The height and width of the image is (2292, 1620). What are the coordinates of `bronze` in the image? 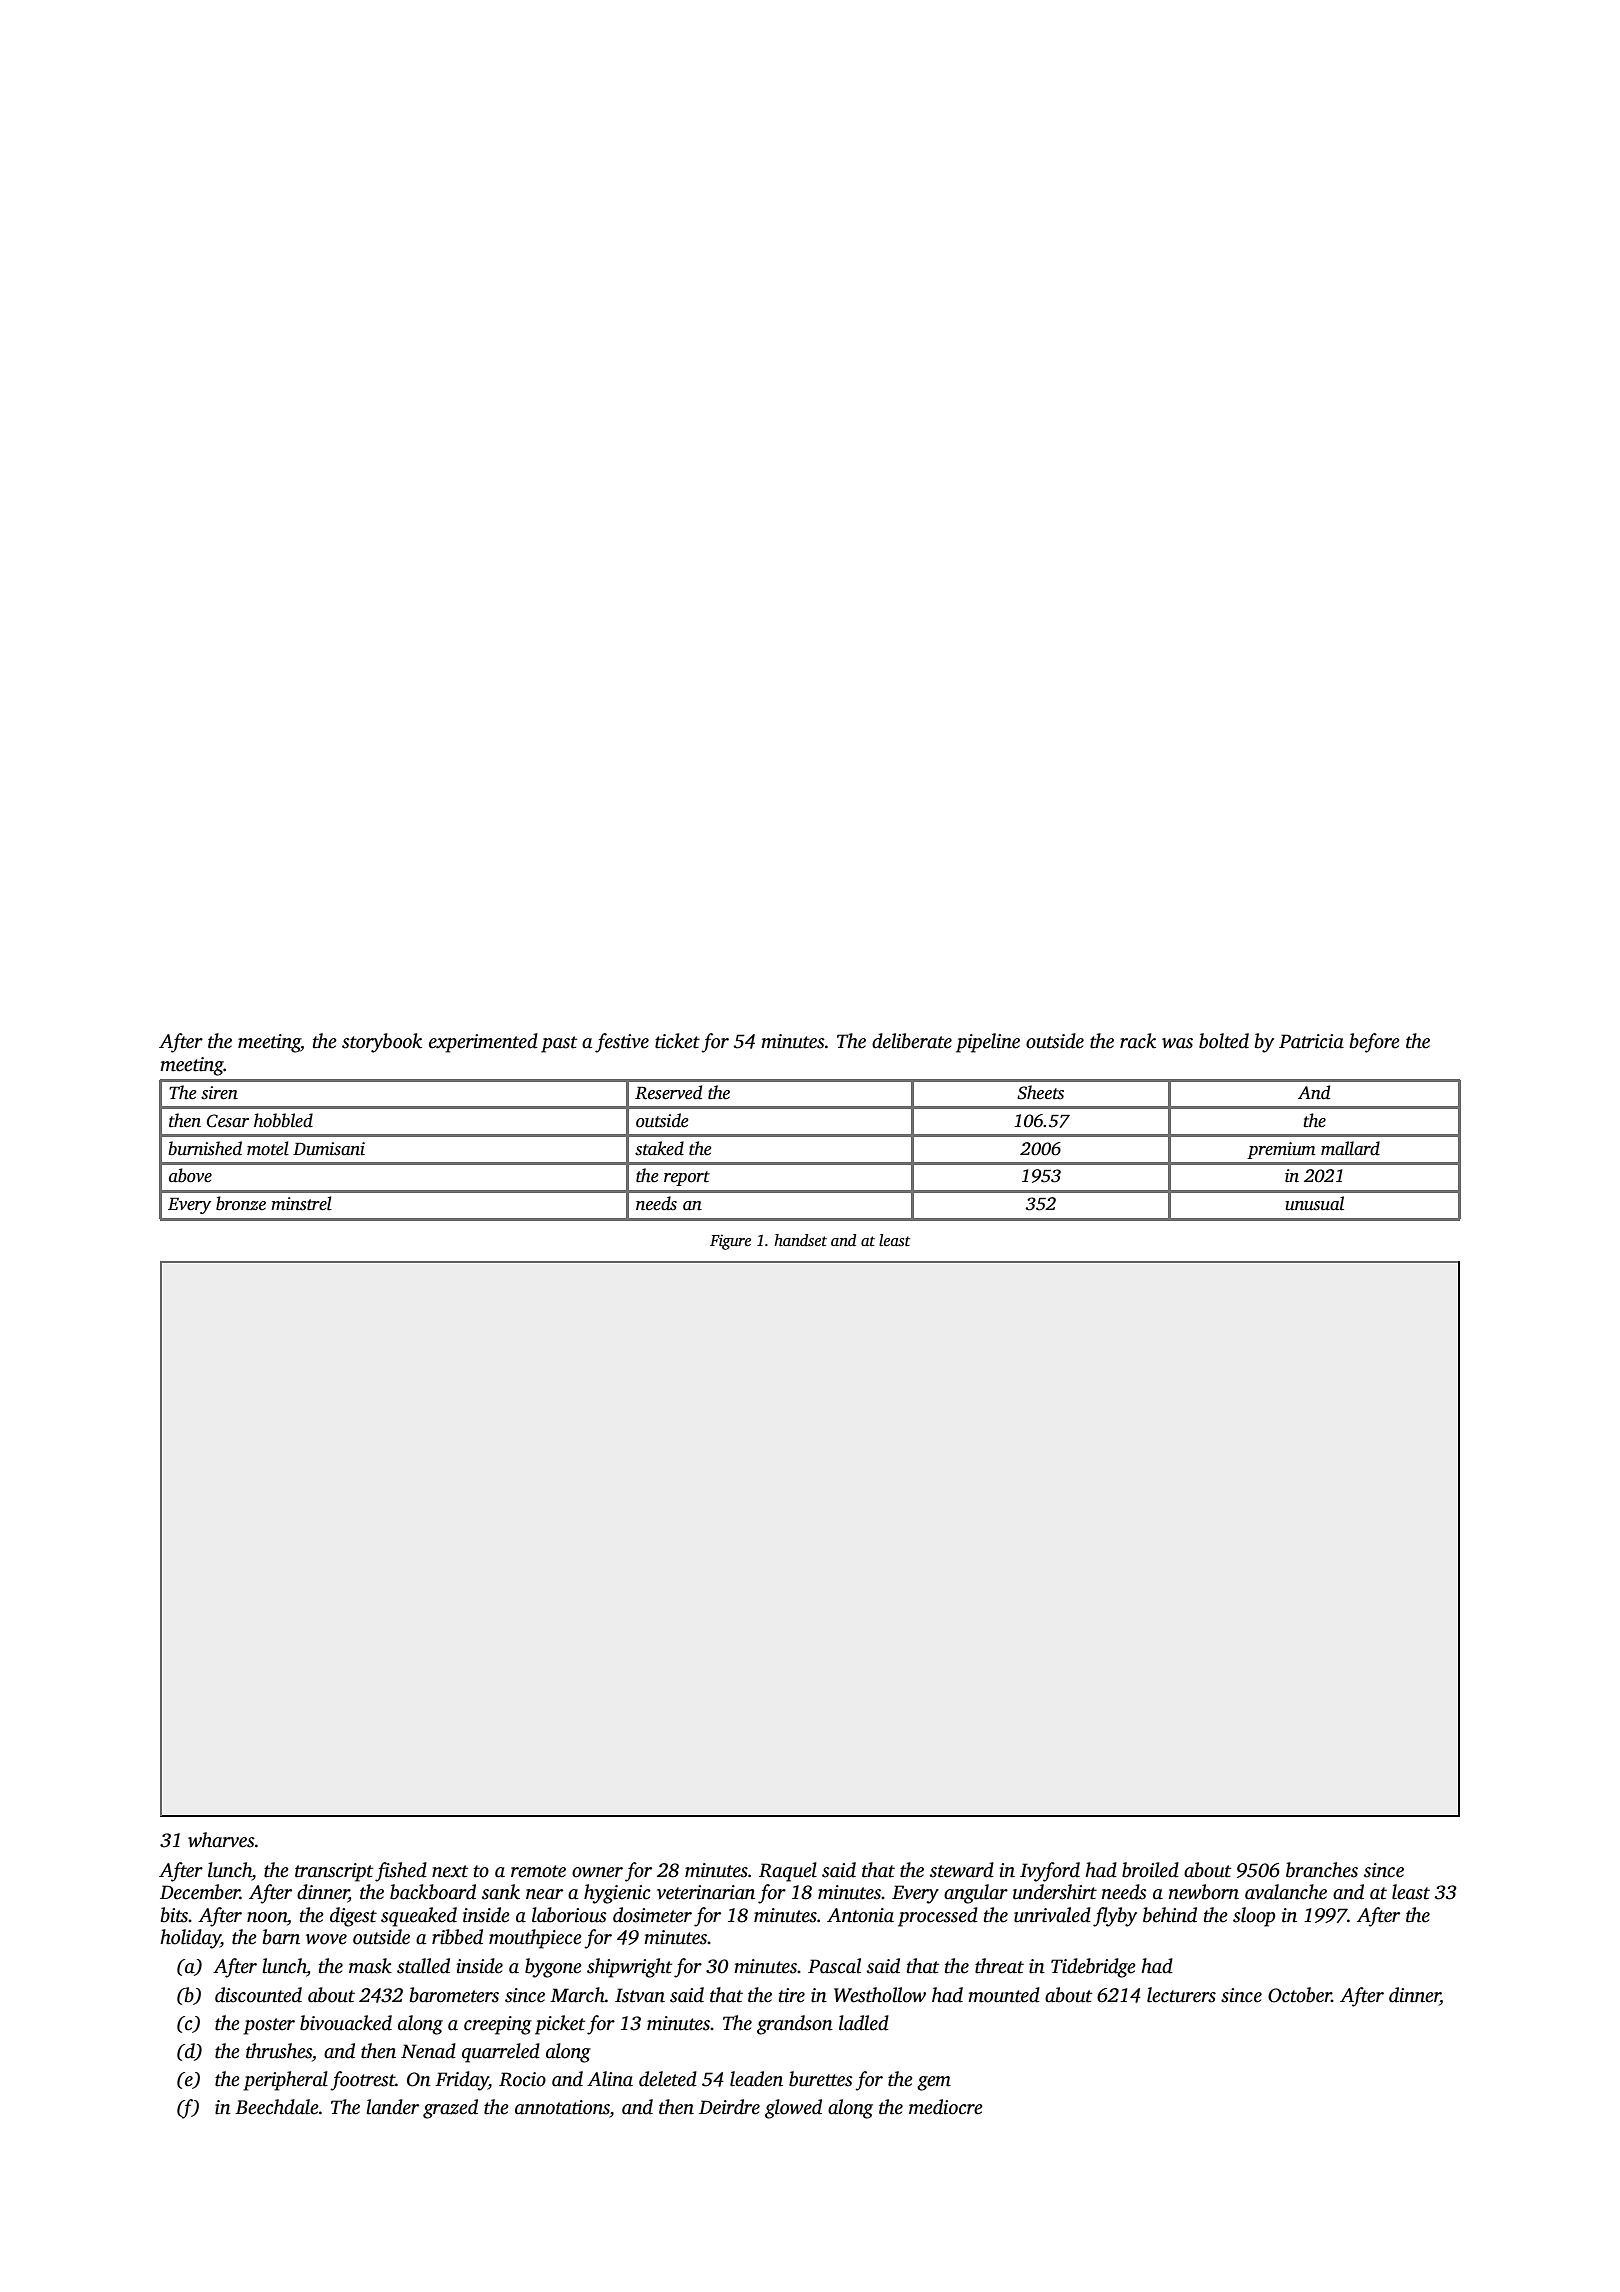 It's located at (241, 1203).
